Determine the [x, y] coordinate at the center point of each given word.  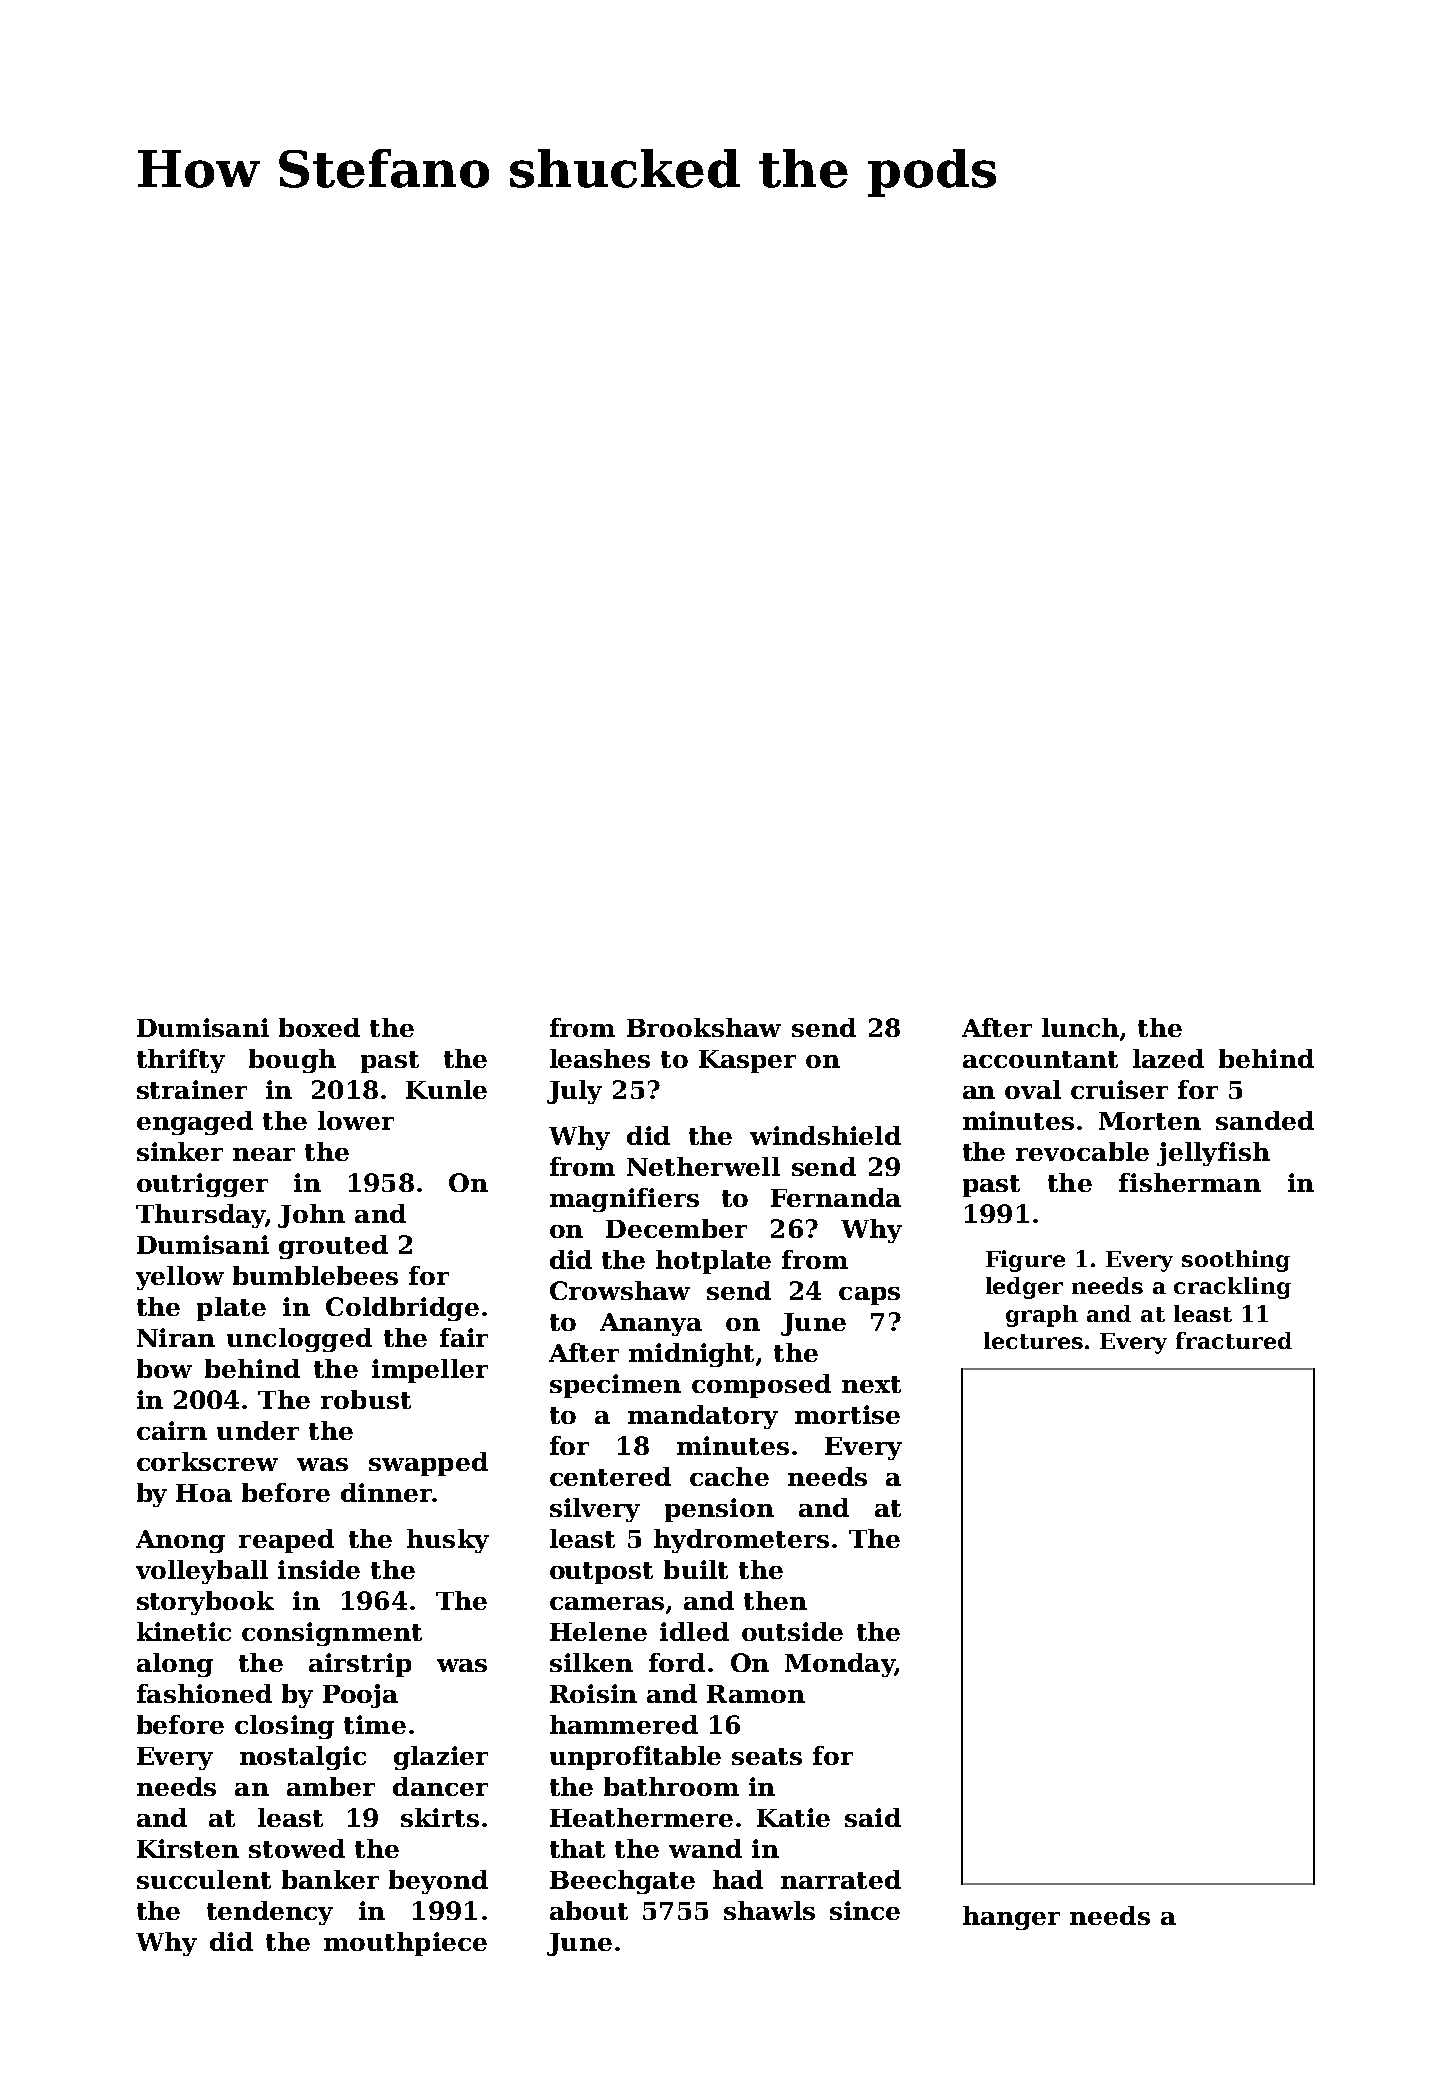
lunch [1080, 1027]
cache [729, 1476]
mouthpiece [405, 1944]
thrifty [181, 1061]
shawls [769, 1910]
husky [448, 1541]
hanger [1011, 1918]
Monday [839, 1665]
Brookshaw [704, 1027]
